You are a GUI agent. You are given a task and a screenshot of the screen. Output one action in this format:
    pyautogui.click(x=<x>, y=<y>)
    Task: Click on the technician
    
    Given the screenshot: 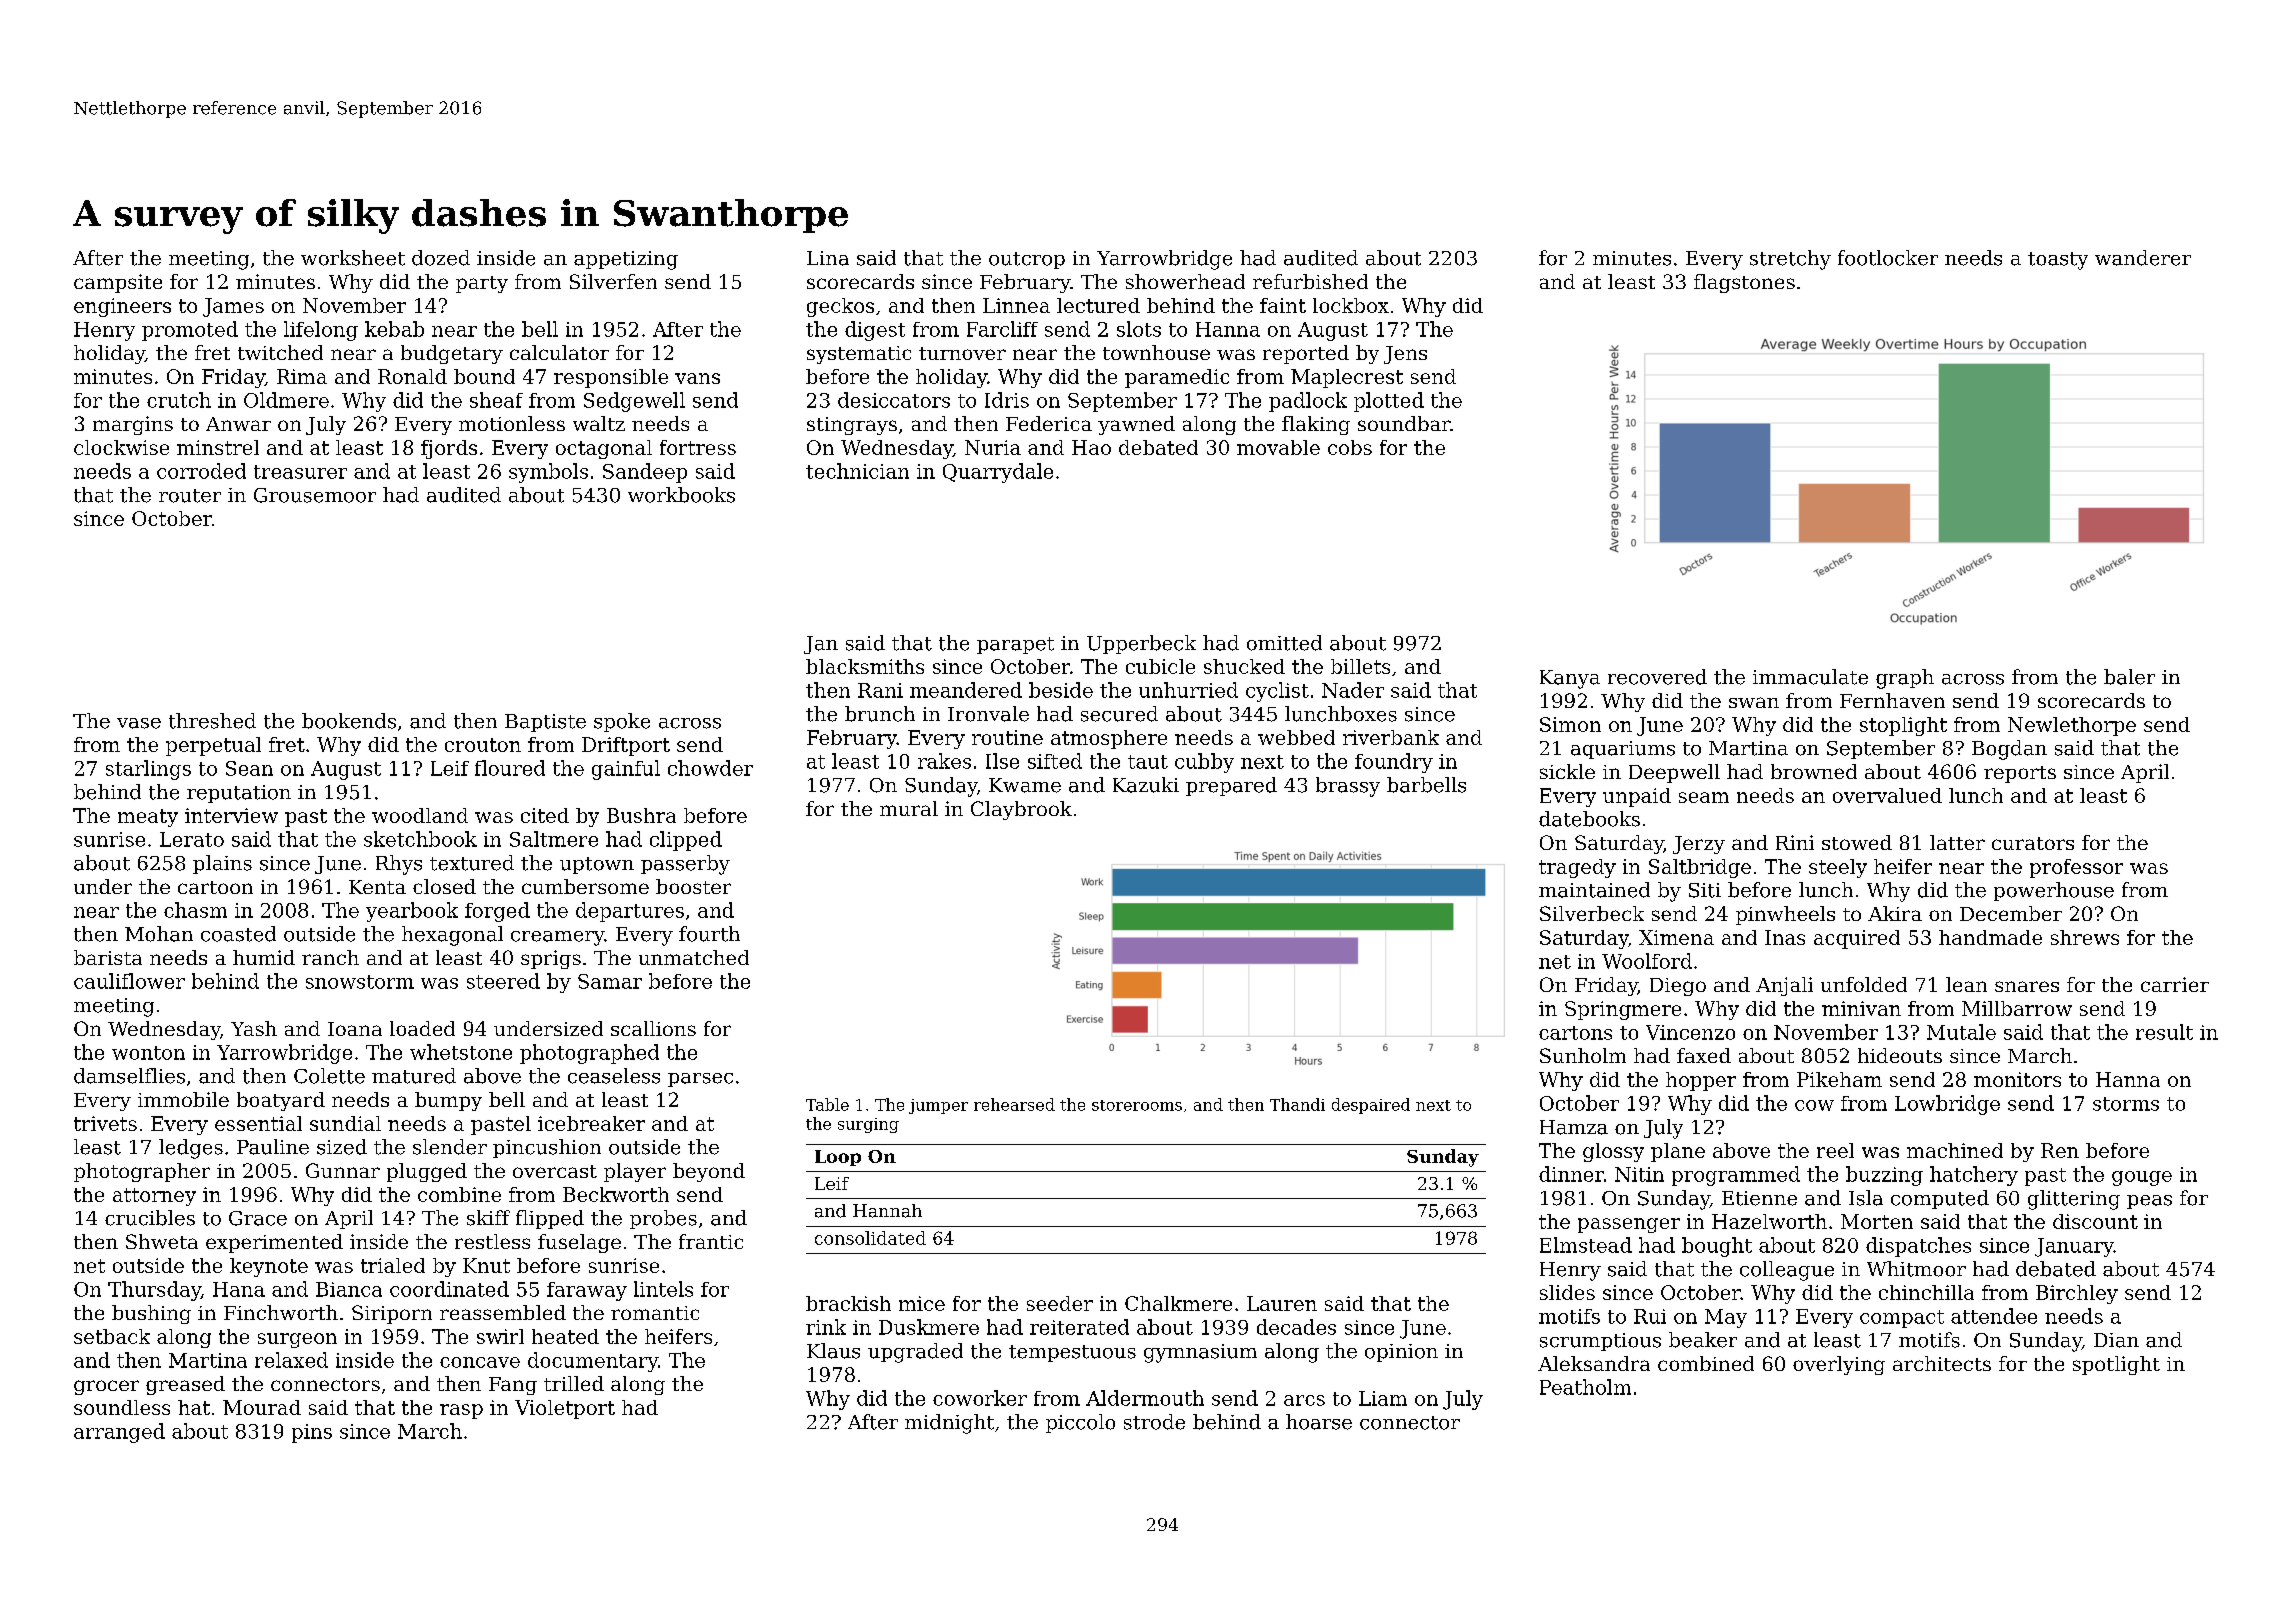 What is the action you would take?
    pyautogui.click(x=857, y=471)
